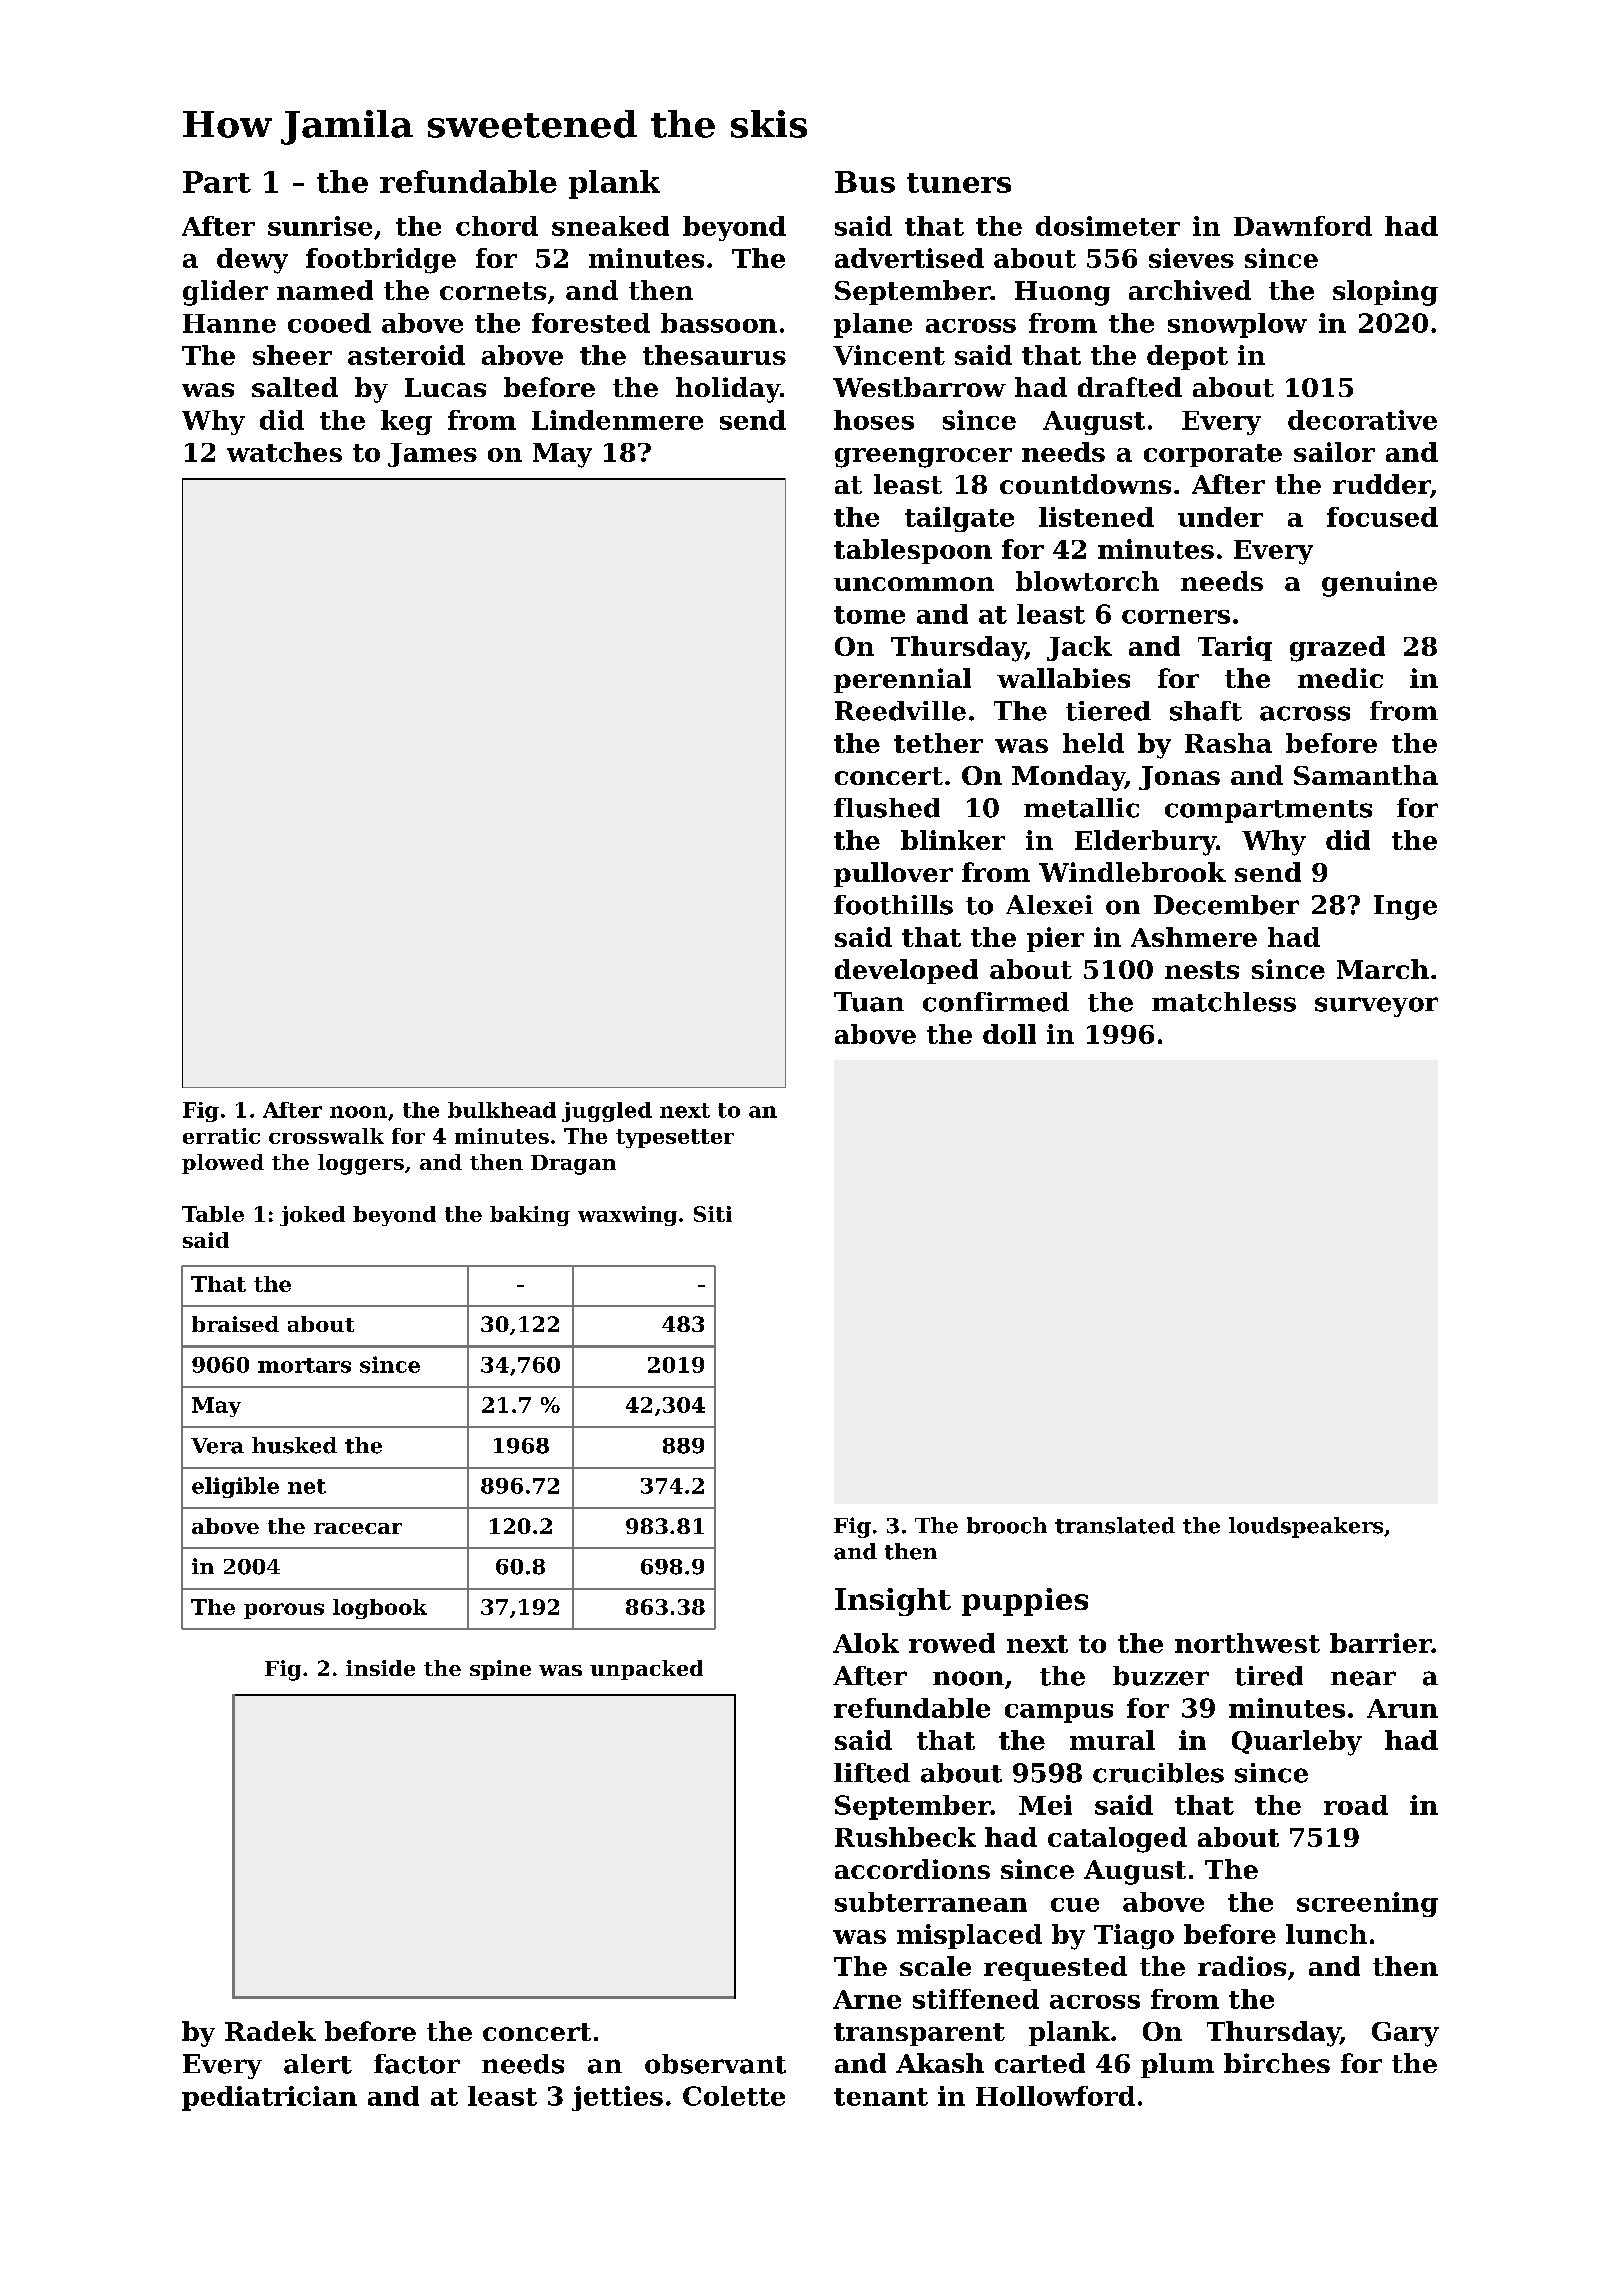  Describe the element at coordinates (502, 1110) in the screenshot. I see `bulkhead` at that location.
